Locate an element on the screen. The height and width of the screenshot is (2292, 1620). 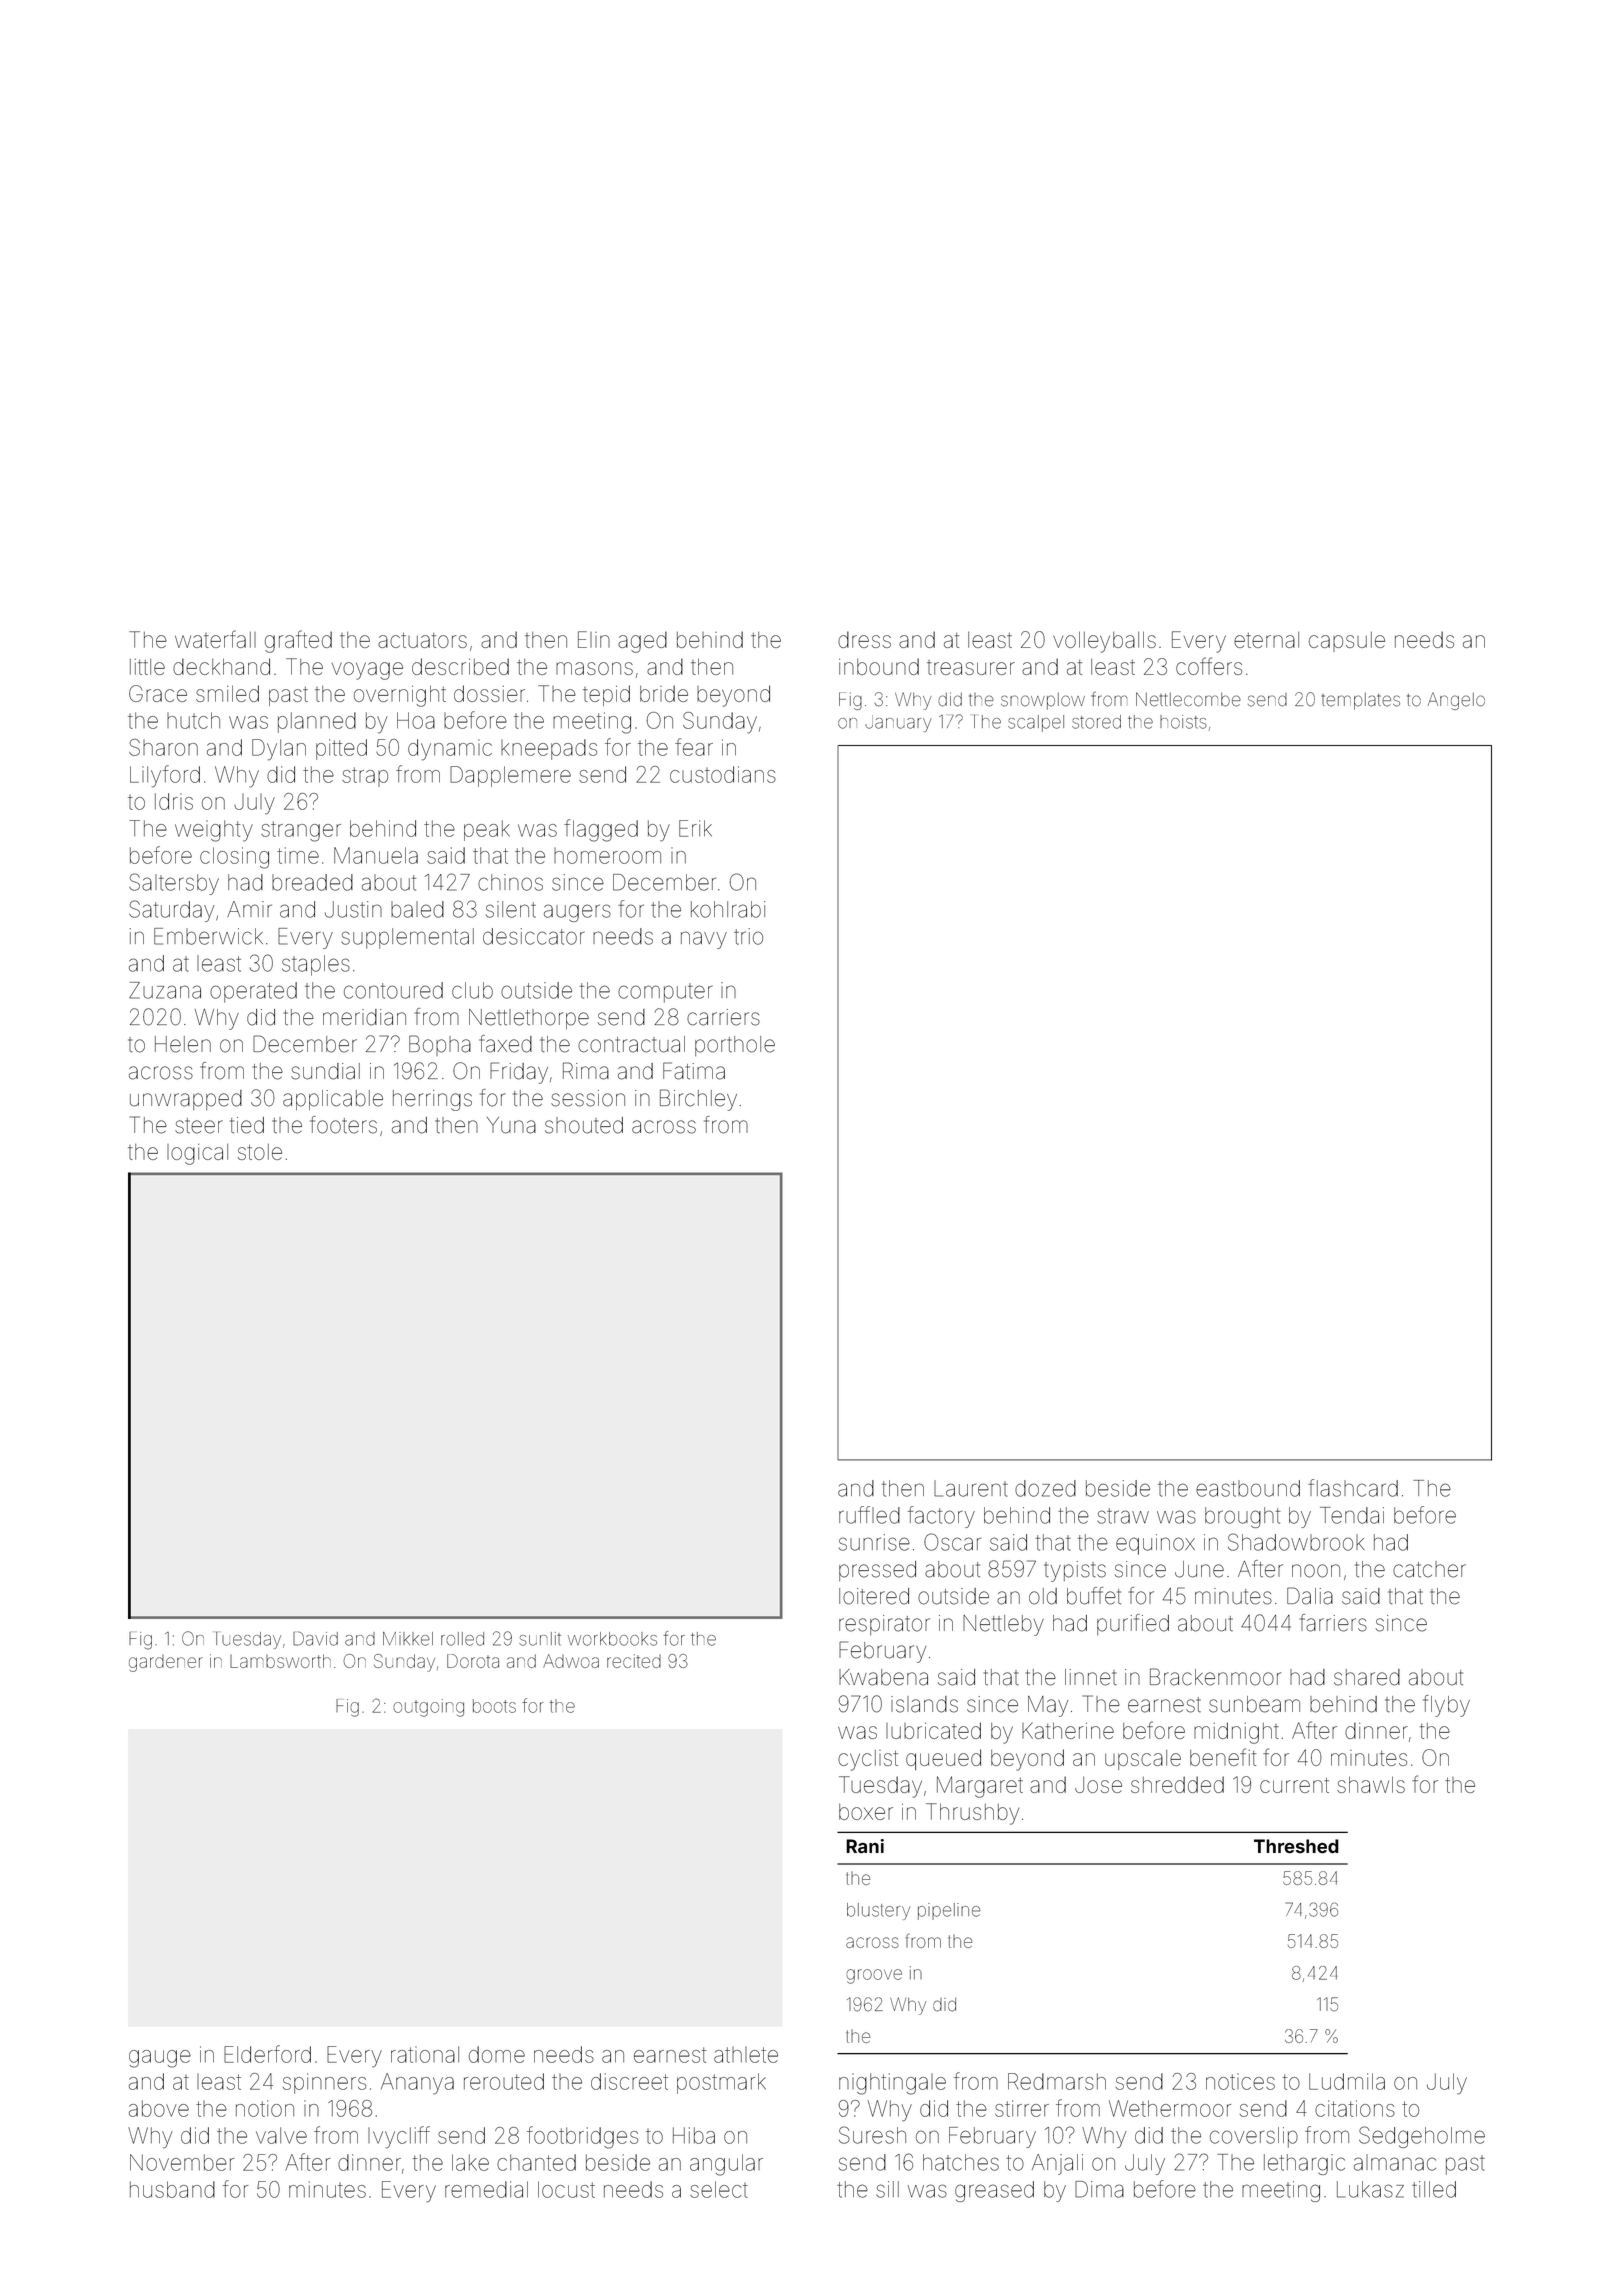
volleyballs is located at coordinates (1104, 642).
